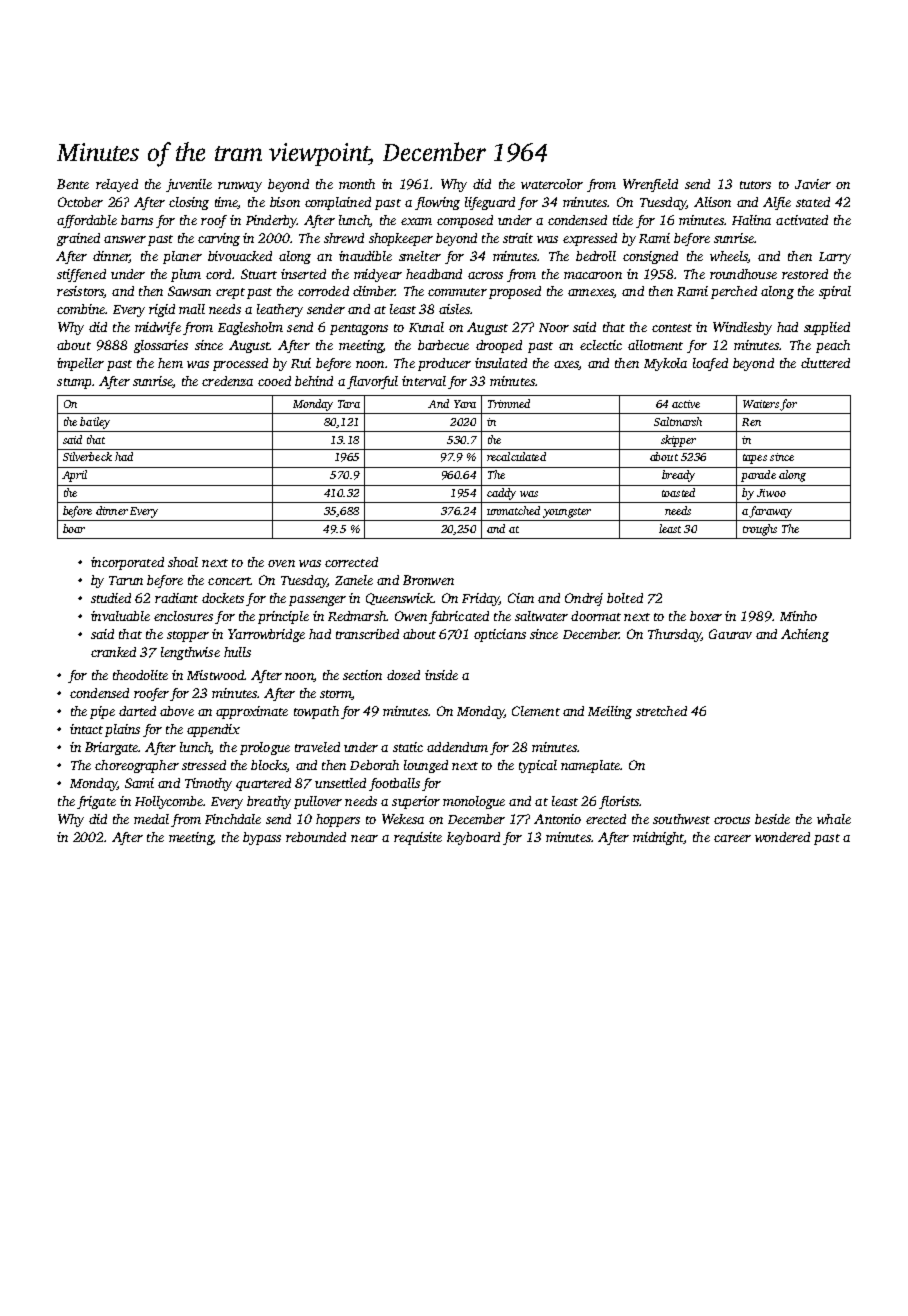 The height and width of the page is (1316, 908). What do you see at coordinates (354, 580) in the page?
I see `Zanele` at bounding box center [354, 580].
